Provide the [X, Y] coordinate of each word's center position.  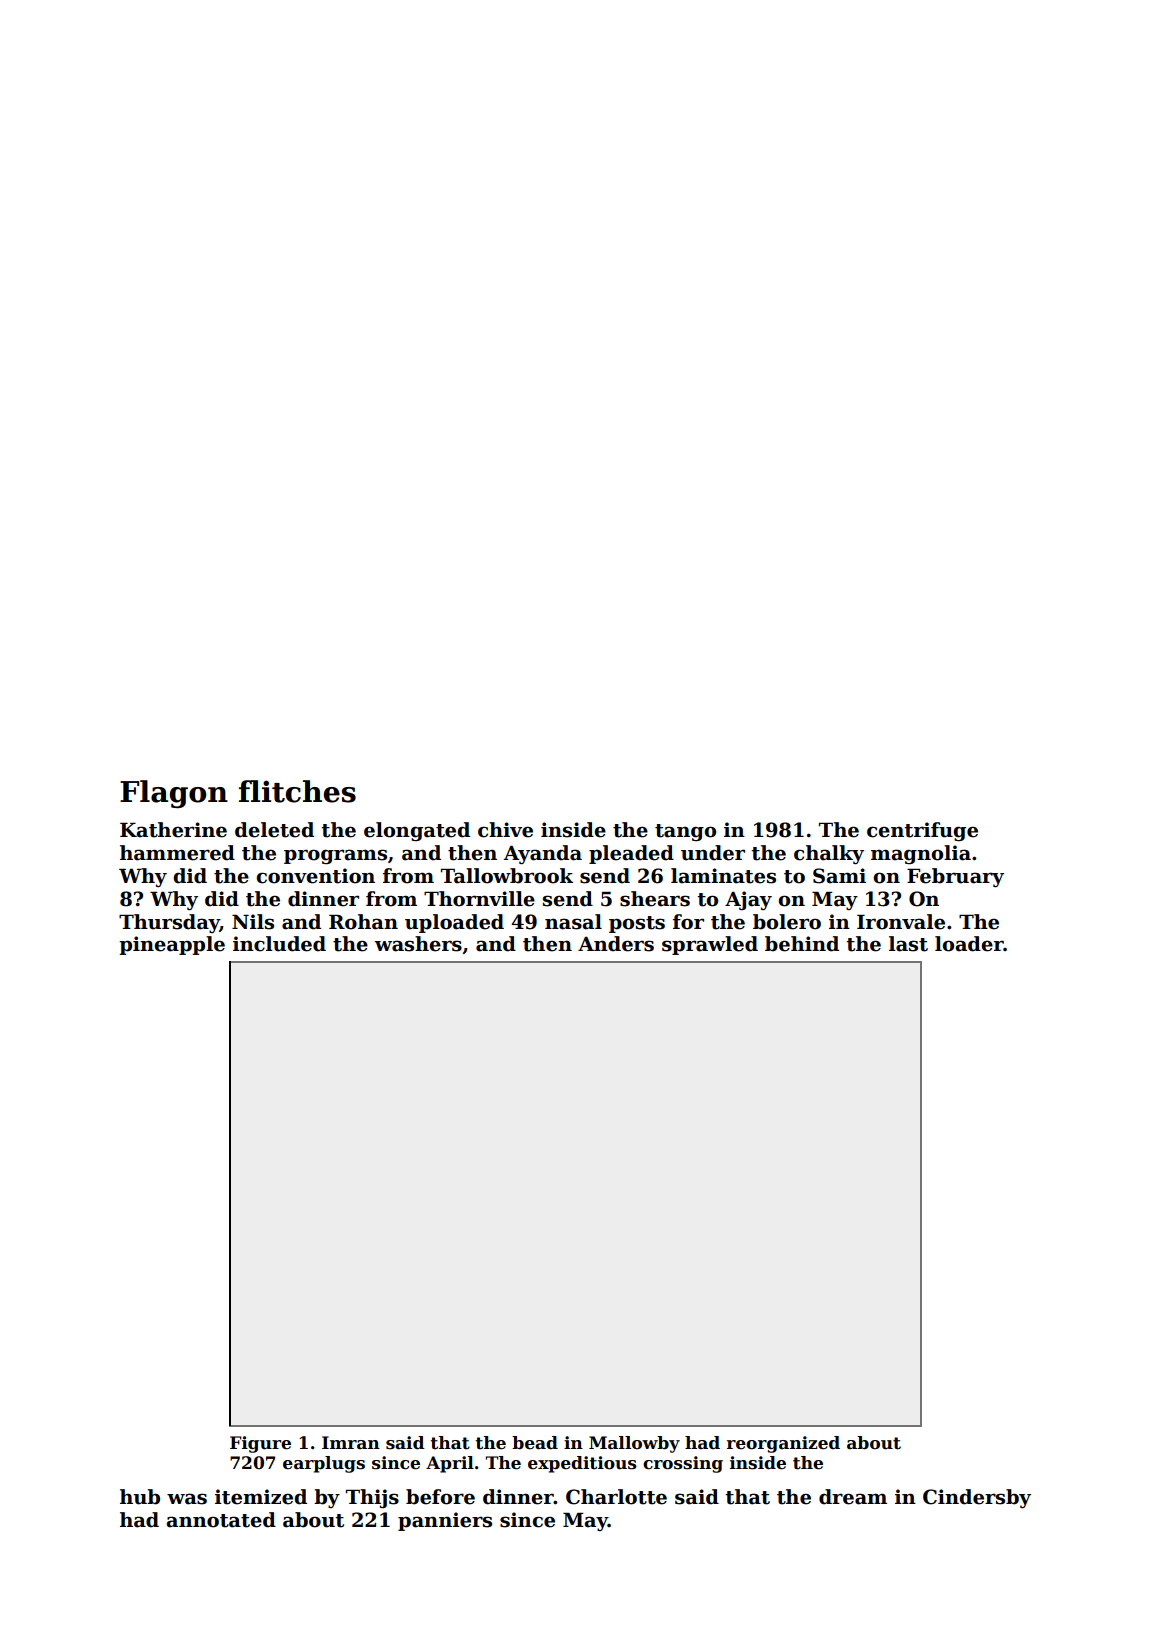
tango [685, 832]
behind [802, 944]
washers [418, 944]
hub [140, 1497]
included [279, 944]
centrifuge [922, 831]
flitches [297, 791]
